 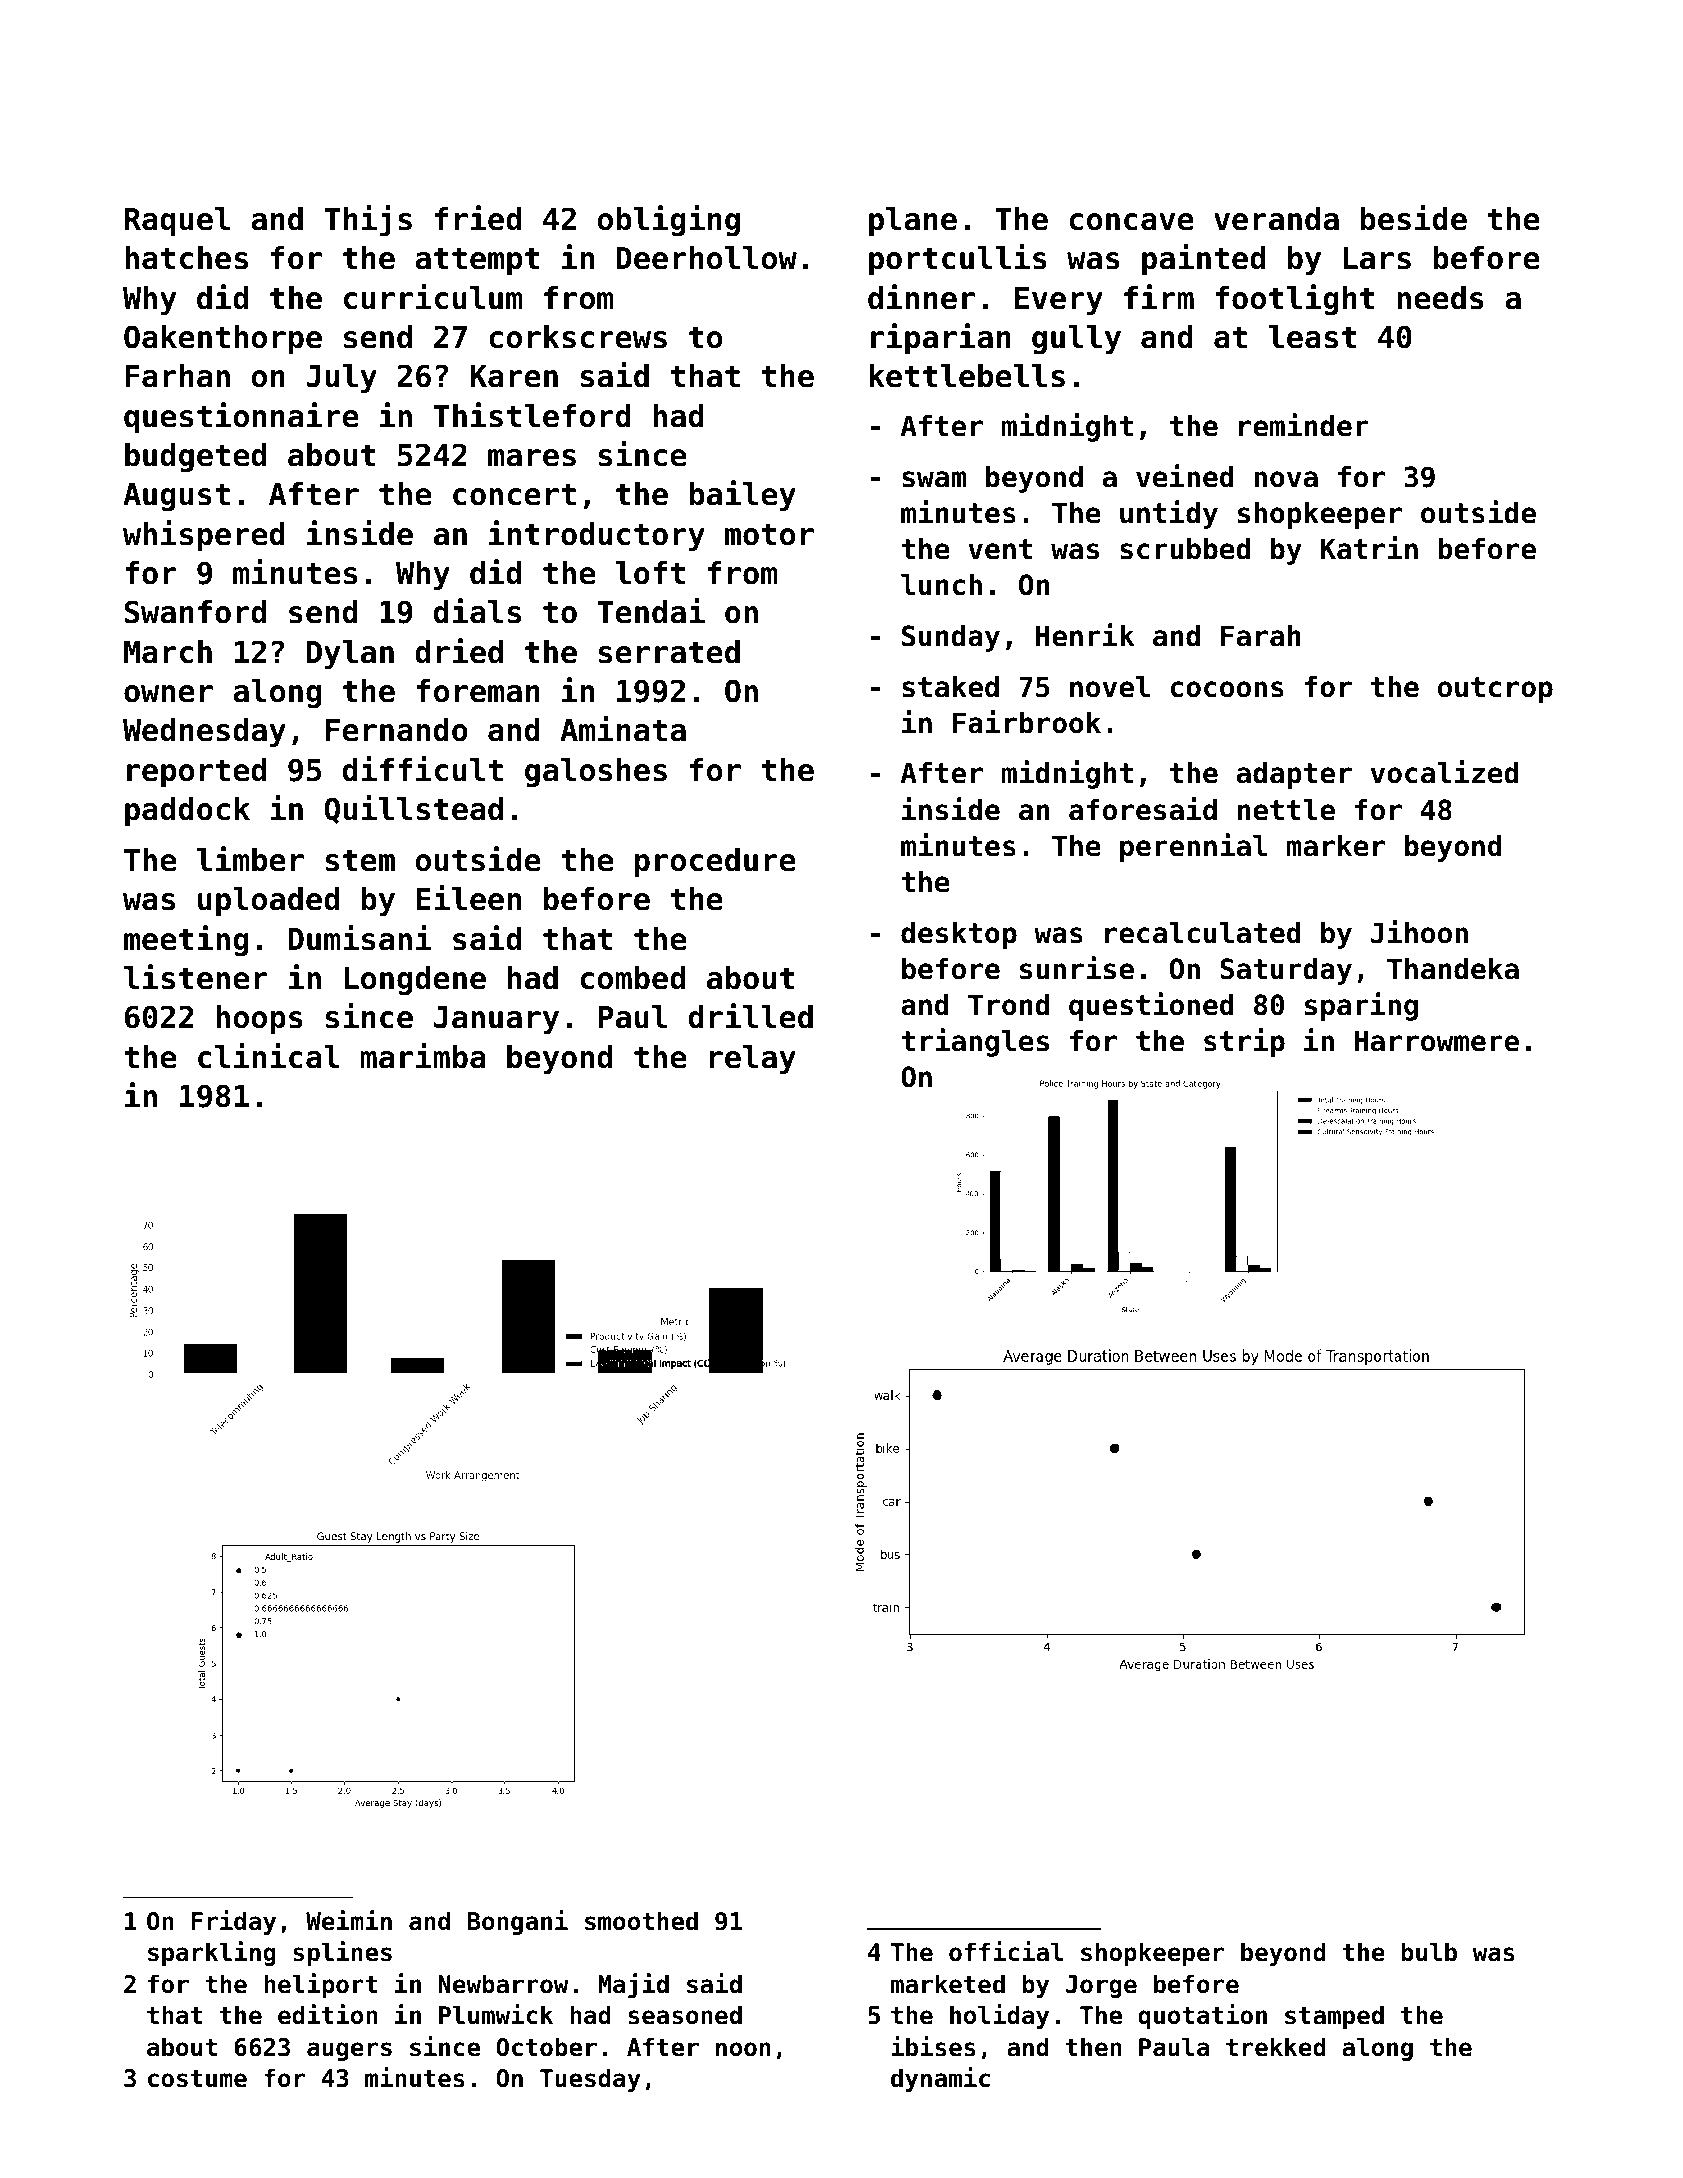 What do you see at coordinates (349, 1920) in the screenshot?
I see `Weimin` at bounding box center [349, 1920].
